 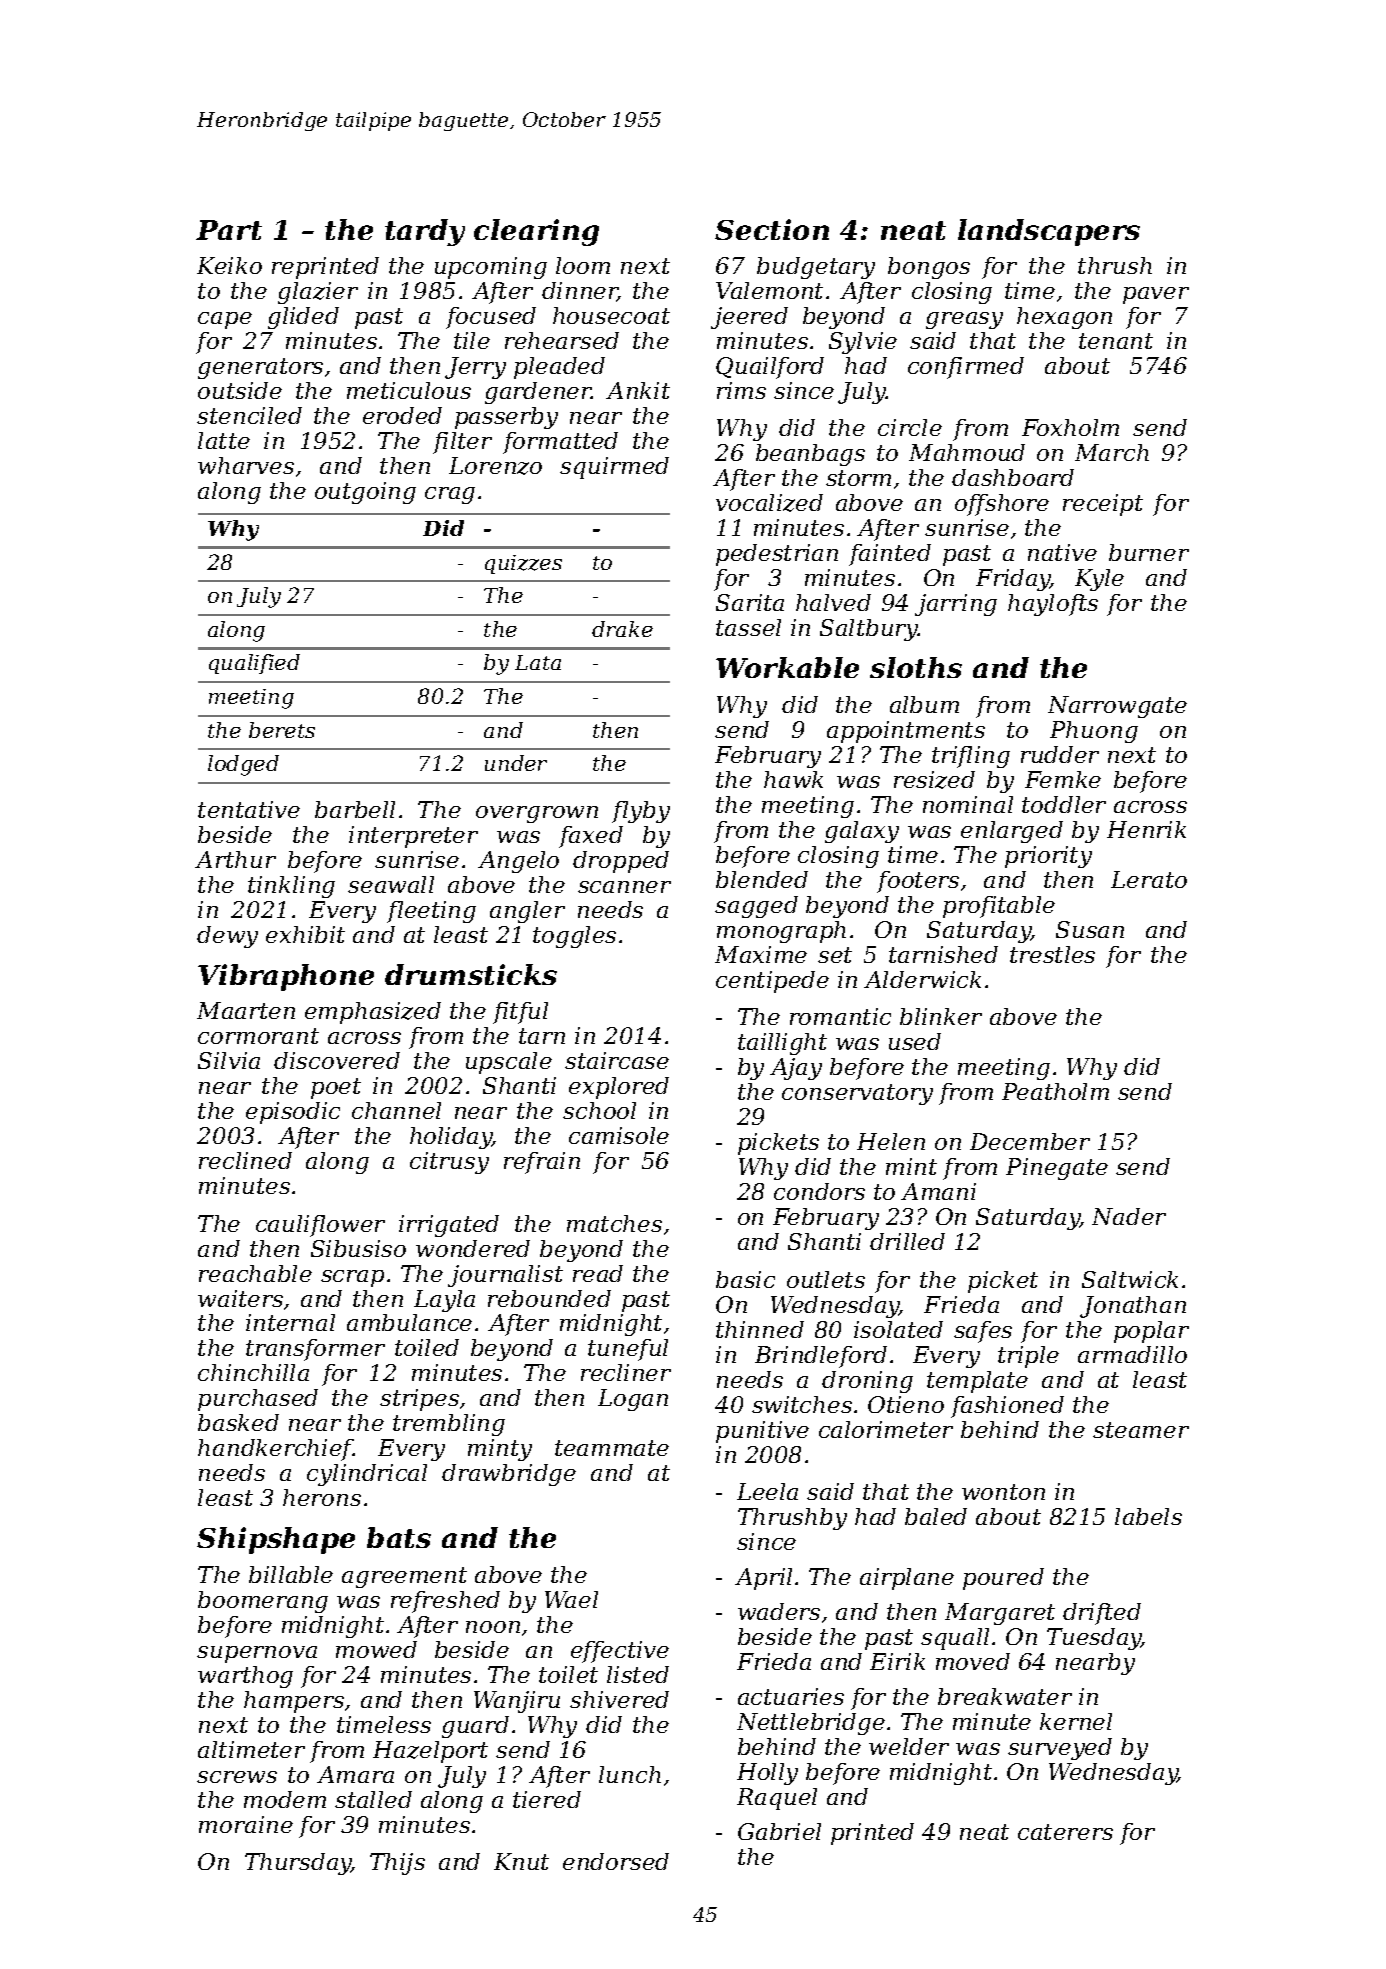 What do you see at coordinates (538, 662) in the screenshot?
I see `Lata` at bounding box center [538, 662].
